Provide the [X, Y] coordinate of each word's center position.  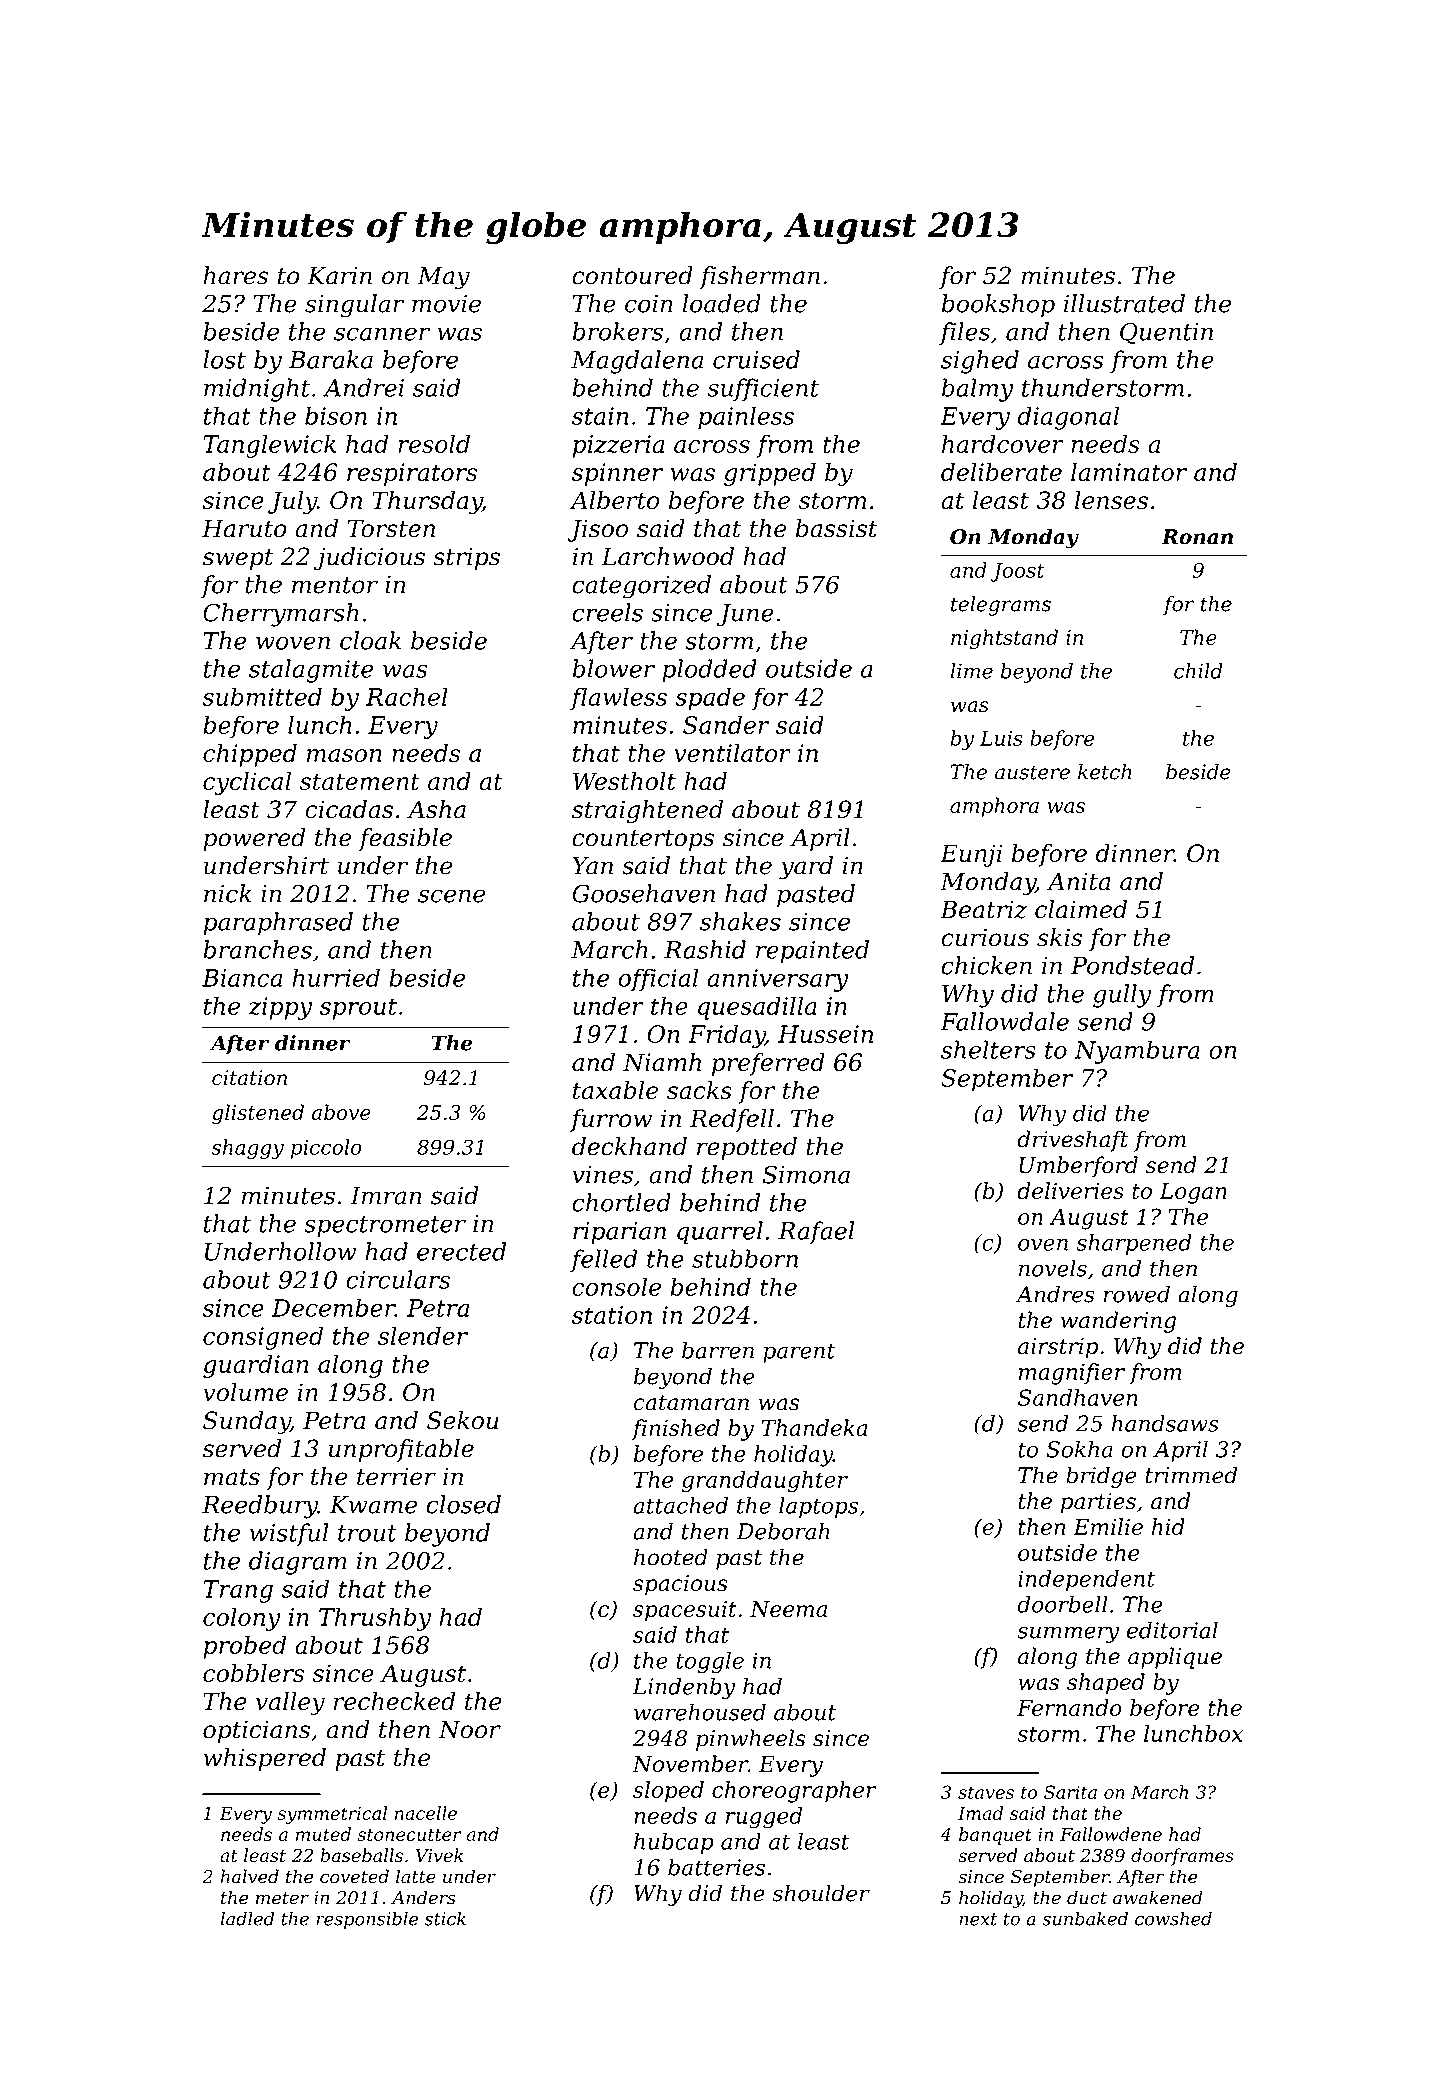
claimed [1081, 909]
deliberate [1001, 472]
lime [971, 671]
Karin [339, 276]
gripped [770, 474]
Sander [726, 724]
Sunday [246, 1422]
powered [254, 839]
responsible [367, 1920]
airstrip [1058, 1348]
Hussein [825, 1034]
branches [257, 949]
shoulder [821, 1893]
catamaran [691, 1403]
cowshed [1173, 1918]
